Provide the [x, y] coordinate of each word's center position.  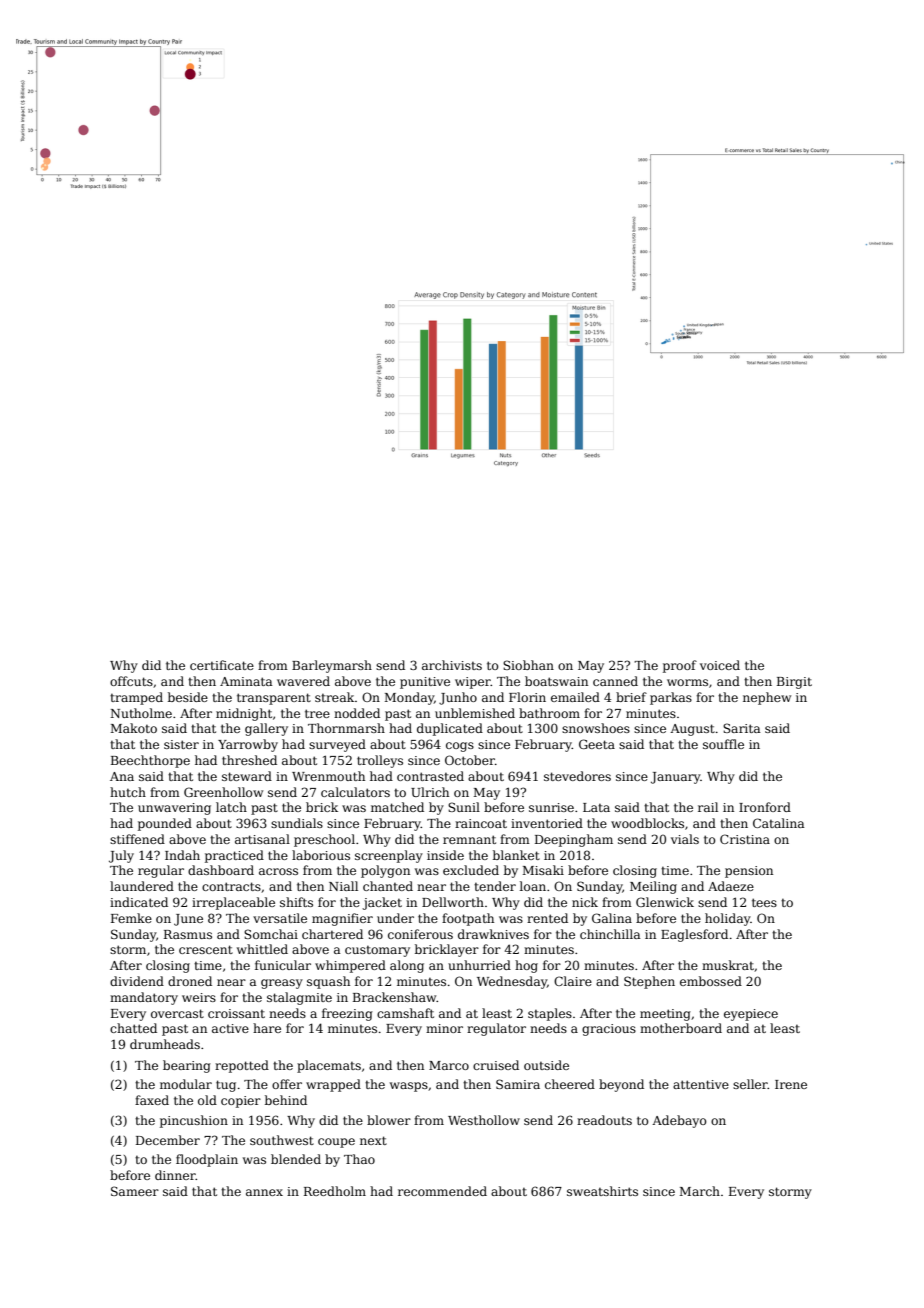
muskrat [728, 965]
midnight [244, 714]
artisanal [262, 839]
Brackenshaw [395, 997]
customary [377, 951]
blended [296, 1159]
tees [764, 902]
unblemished [475, 713]
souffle [723, 744]
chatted [133, 1028]
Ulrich [430, 792]
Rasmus [188, 934]
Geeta [597, 744]
